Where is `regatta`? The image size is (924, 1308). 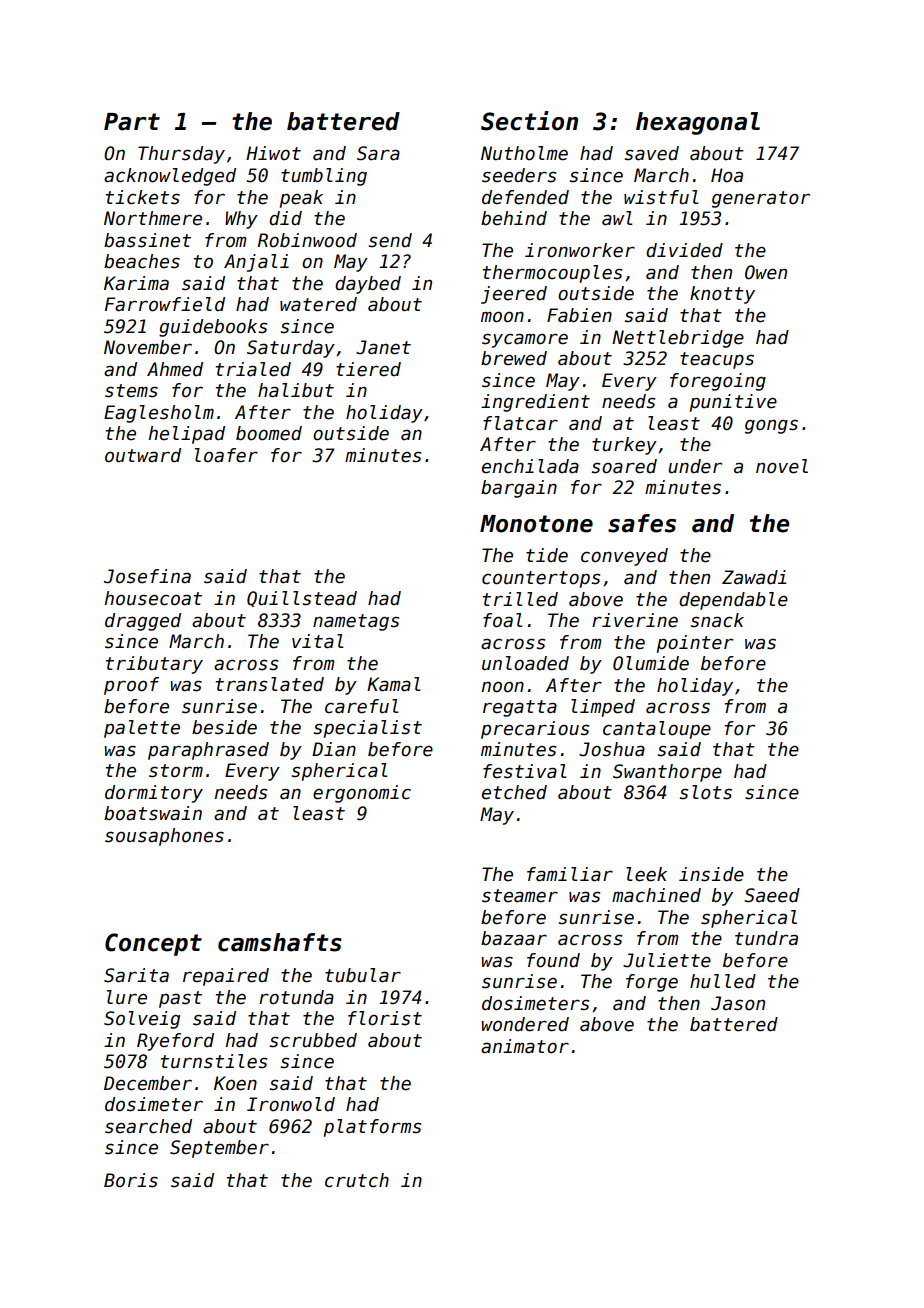 regatta is located at coordinates (520, 708).
